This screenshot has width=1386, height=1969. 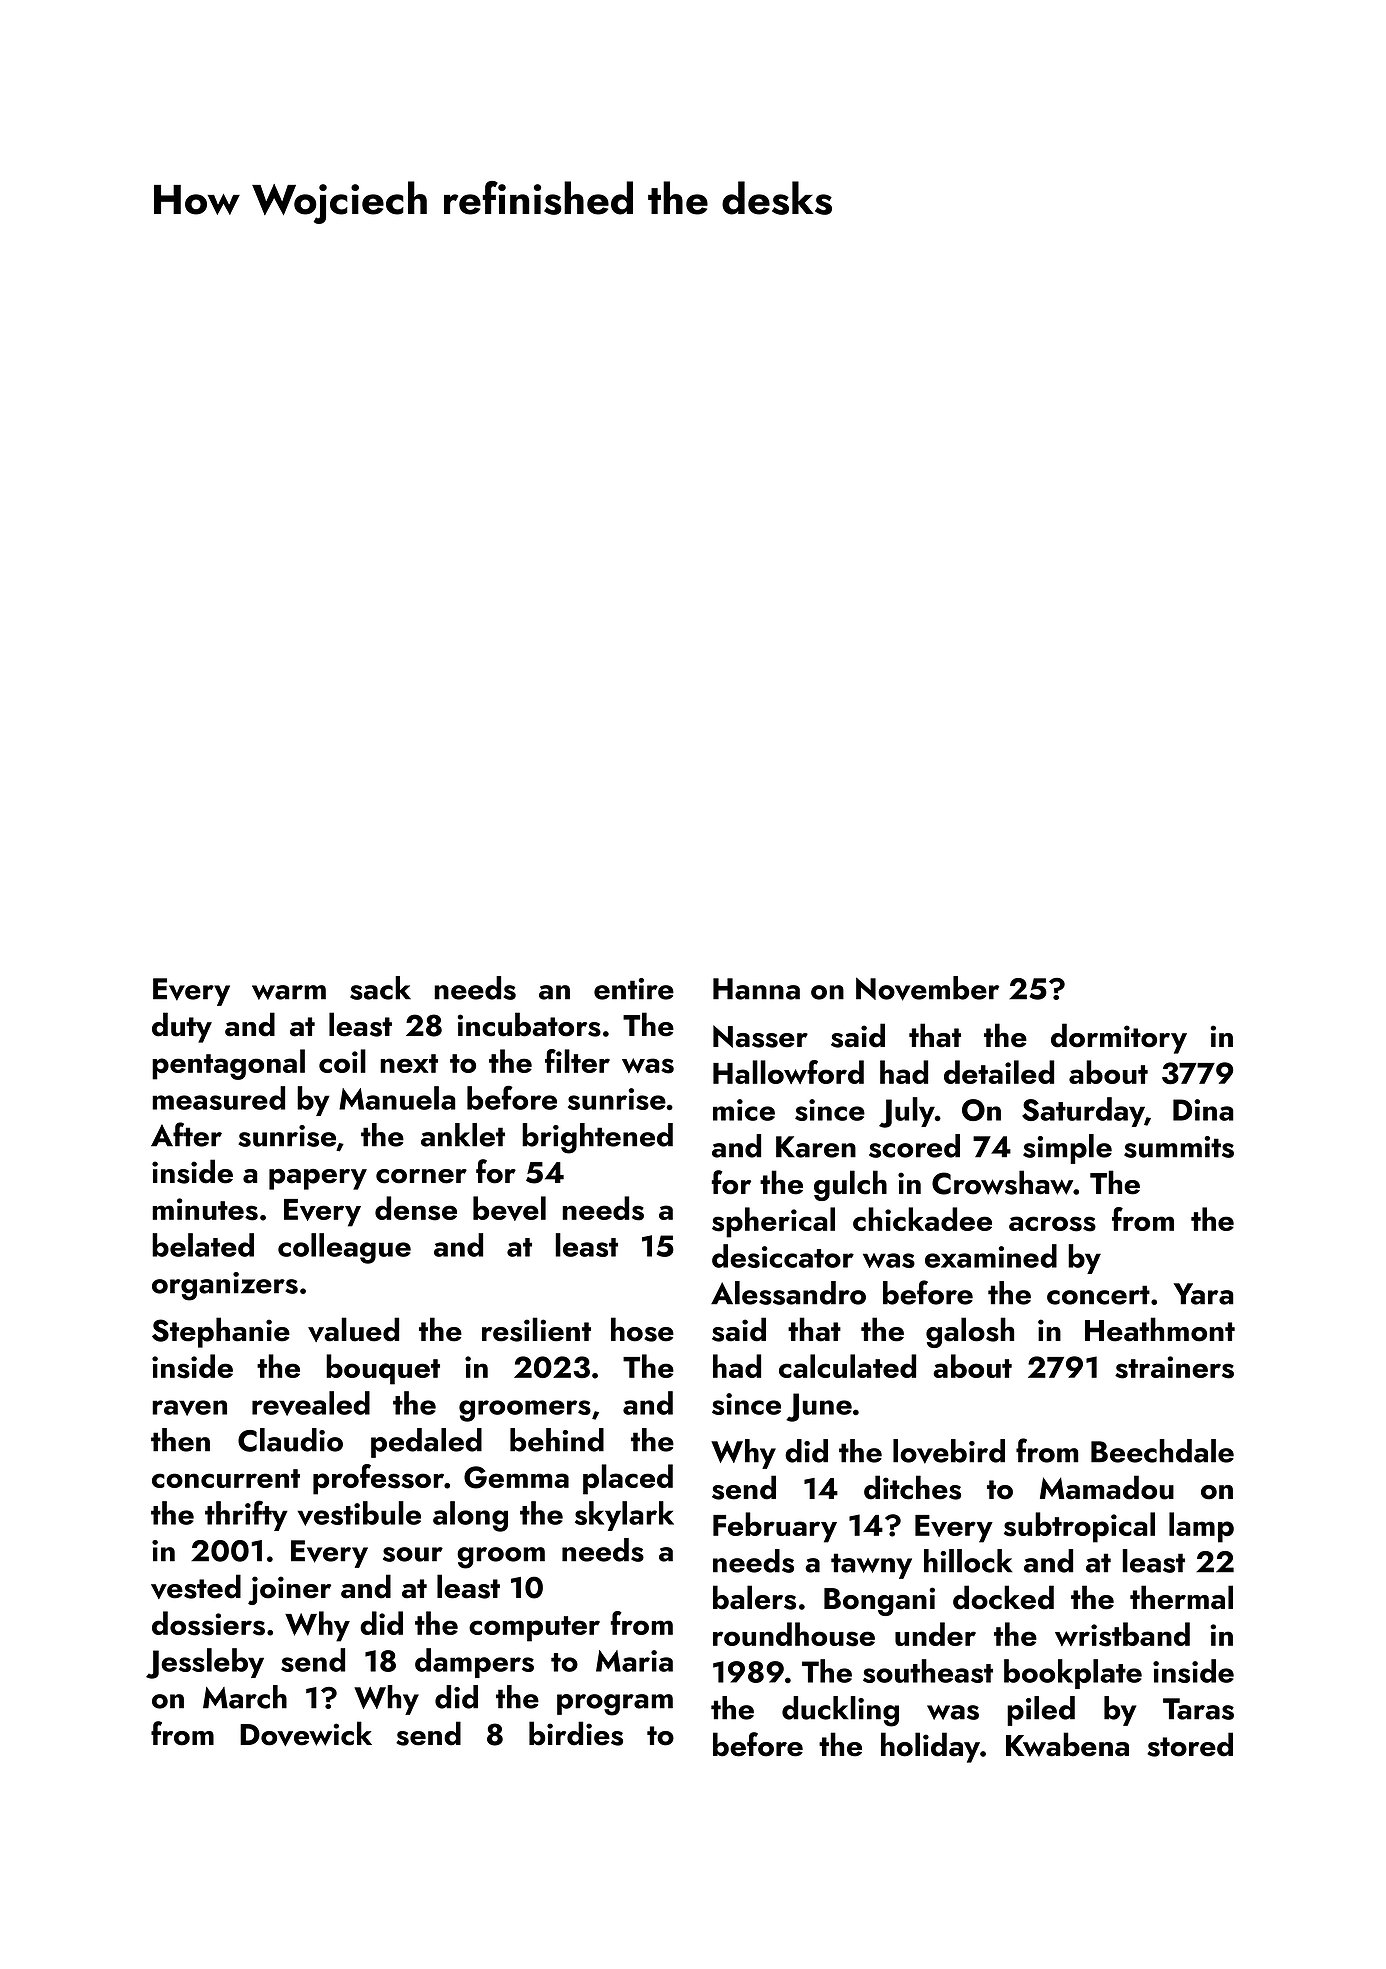 I want to click on bookplate, so click(x=1073, y=1674).
